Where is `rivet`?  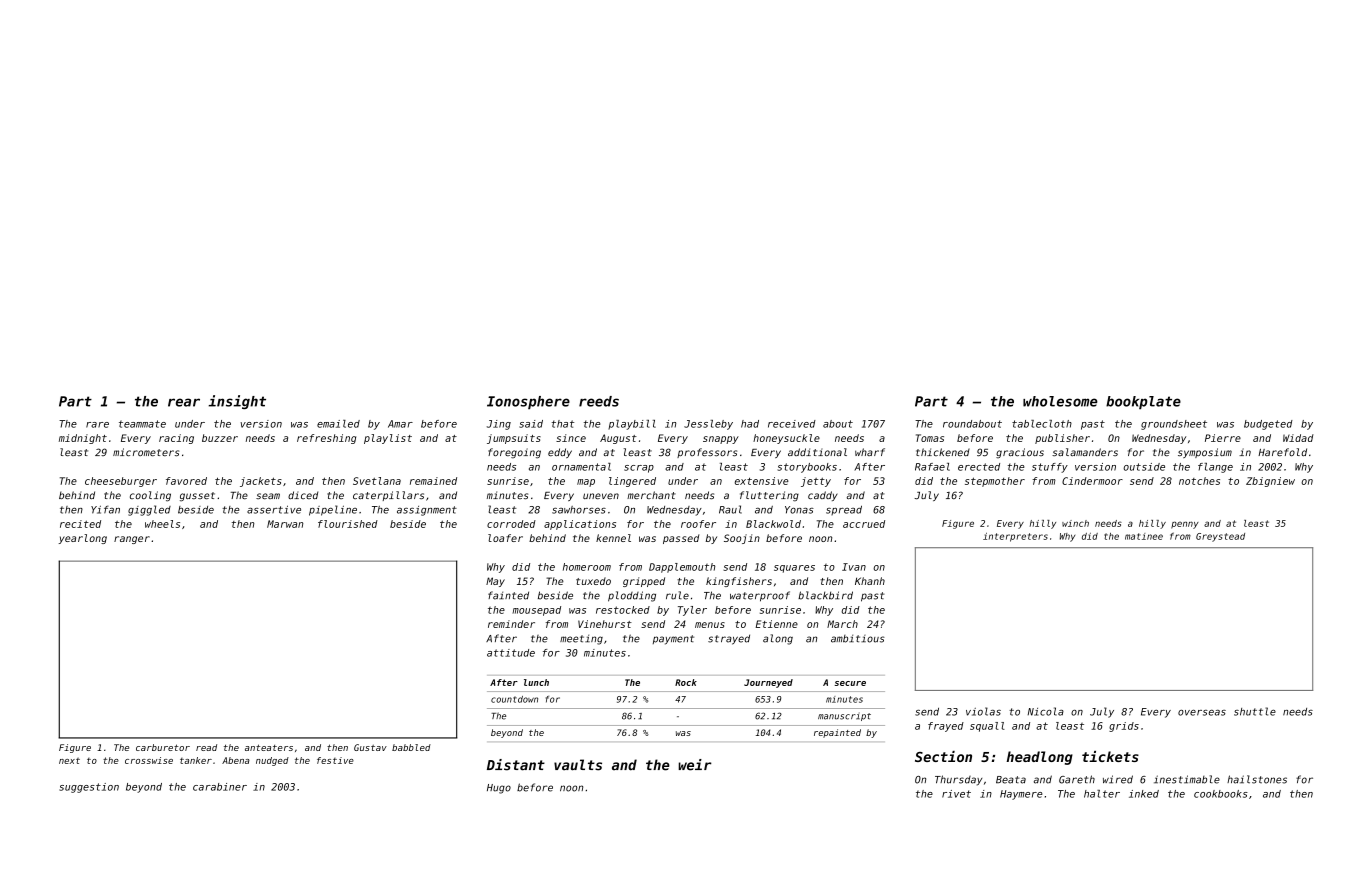 rivet is located at coordinates (956, 794).
